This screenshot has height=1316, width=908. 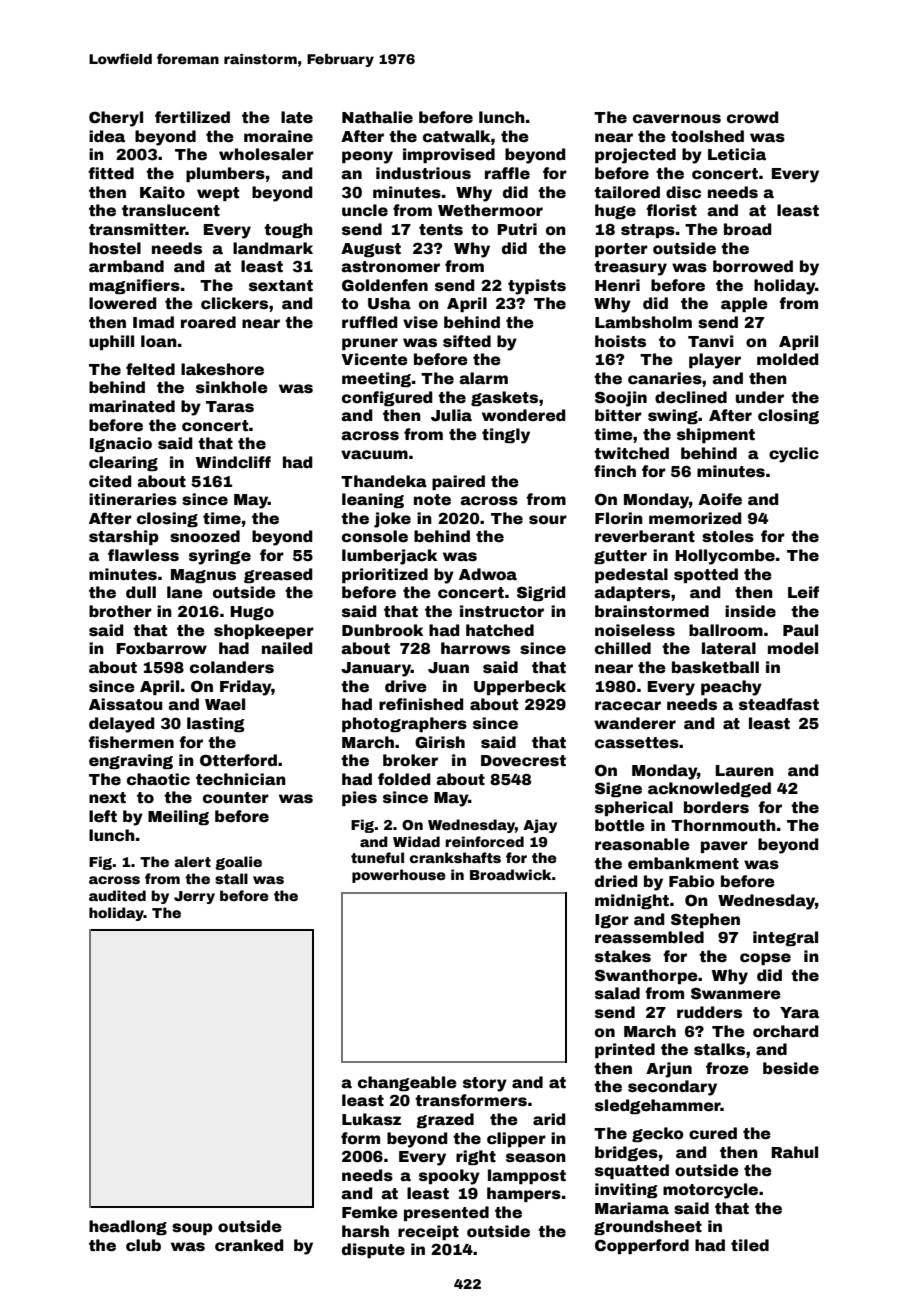 What do you see at coordinates (645, 536) in the screenshot?
I see `reverberant` at bounding box center [645, 536].
